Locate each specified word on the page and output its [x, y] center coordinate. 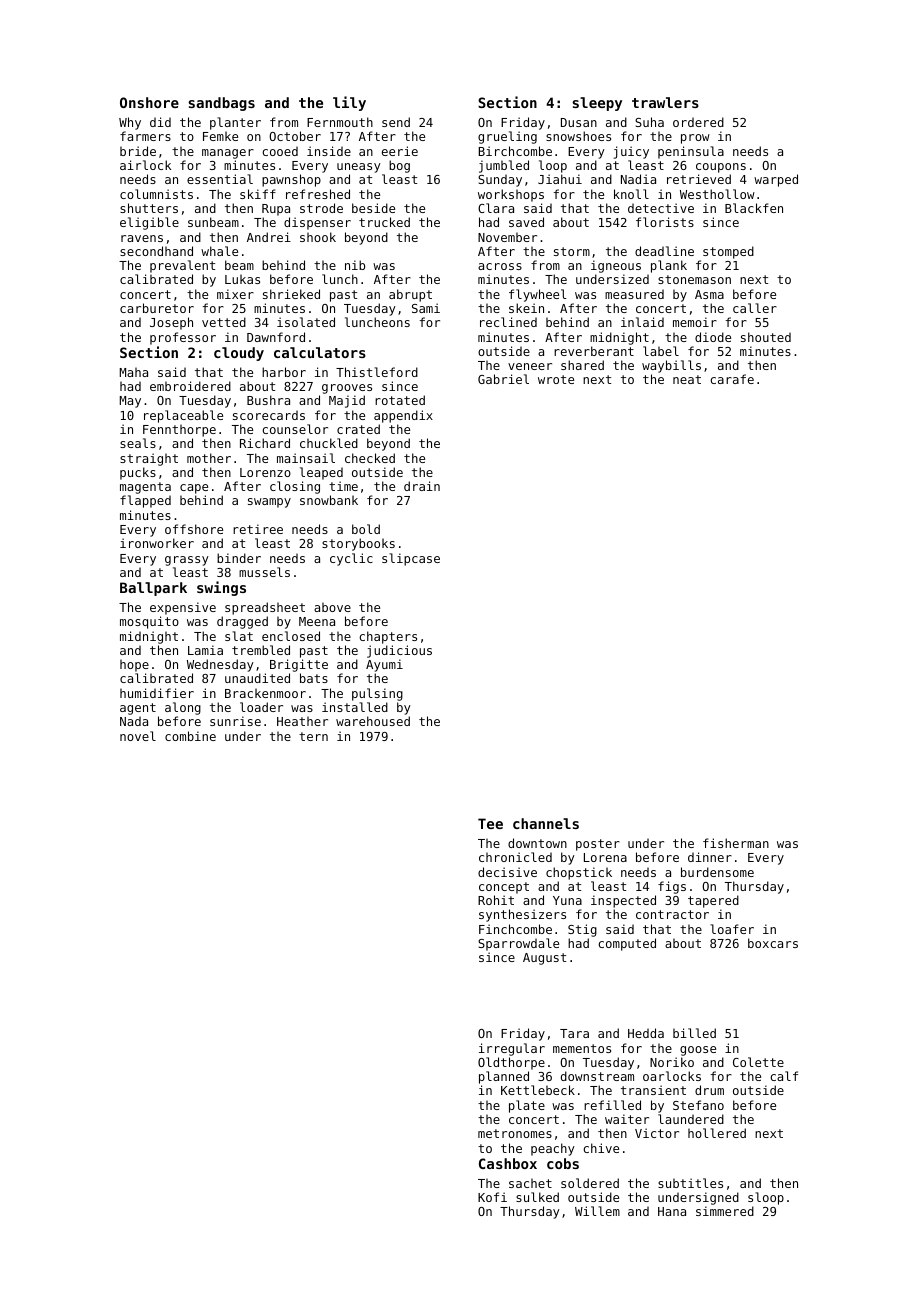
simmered [725, 1211]
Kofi [492, 1197]
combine [190, 736]
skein [526, 308]
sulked [537, 1197]
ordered [698, 122]
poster [598, 845]
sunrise [235, 721]
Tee [490, 823]
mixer [235, 294]
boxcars [773, 943]
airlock [145, 165]
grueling [507, 137]
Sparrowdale [518, 944]
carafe [732, 379]
